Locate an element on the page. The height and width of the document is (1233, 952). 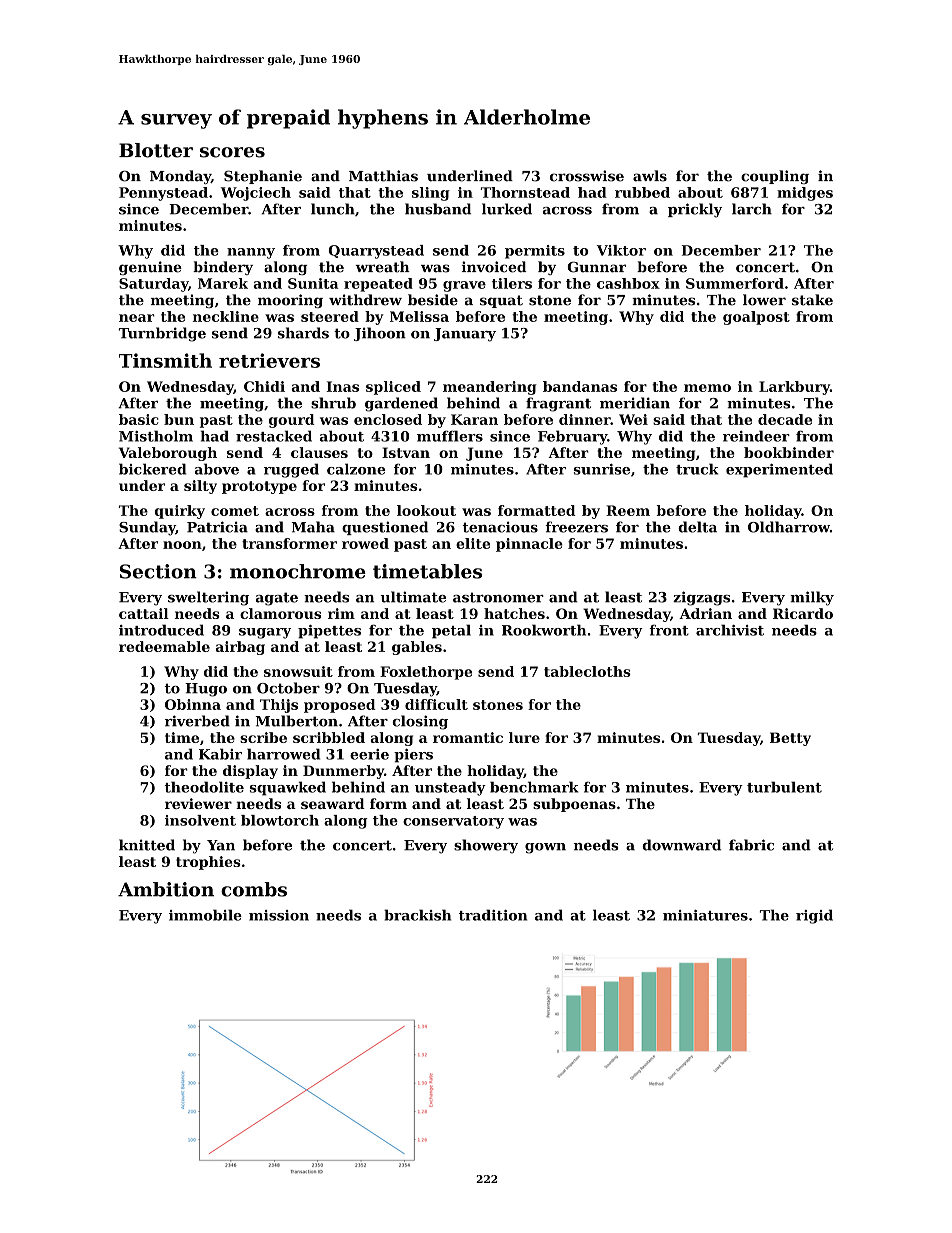
husband is located at coordinates (438, 209).
